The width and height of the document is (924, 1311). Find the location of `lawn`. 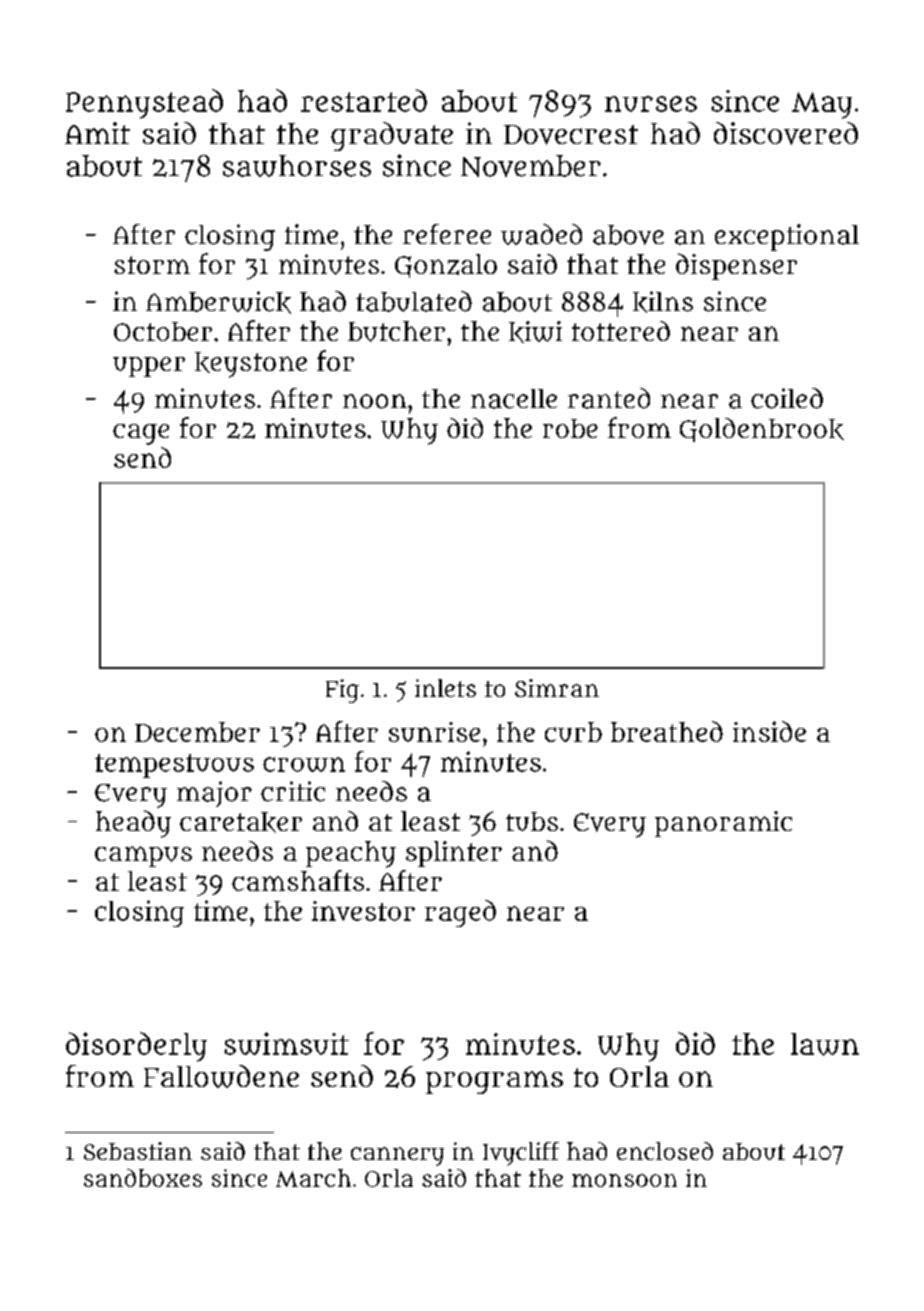

lawn is located at coordinates (825, 1044).
